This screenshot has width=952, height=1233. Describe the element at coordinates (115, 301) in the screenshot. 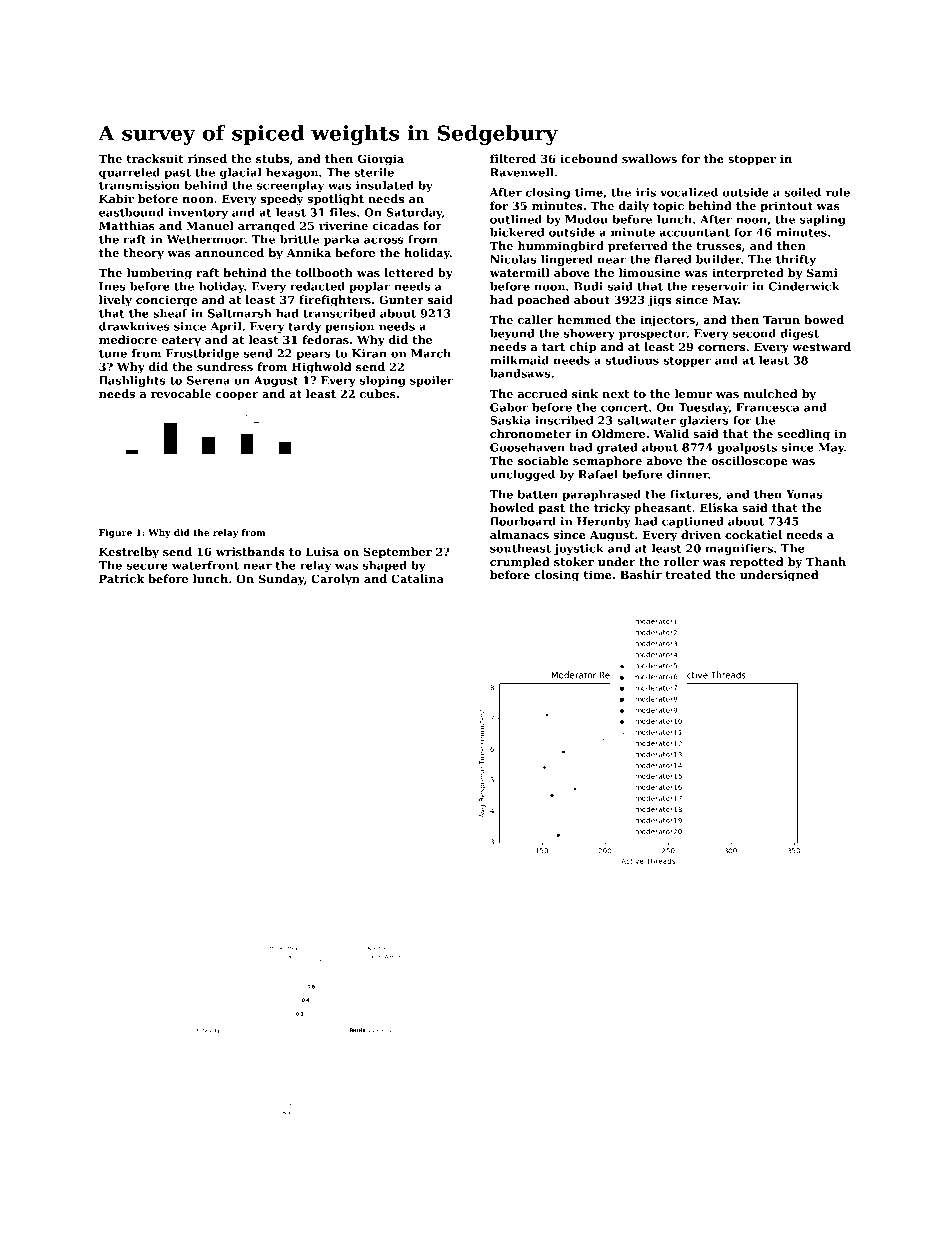

I see `lively` at that location.
